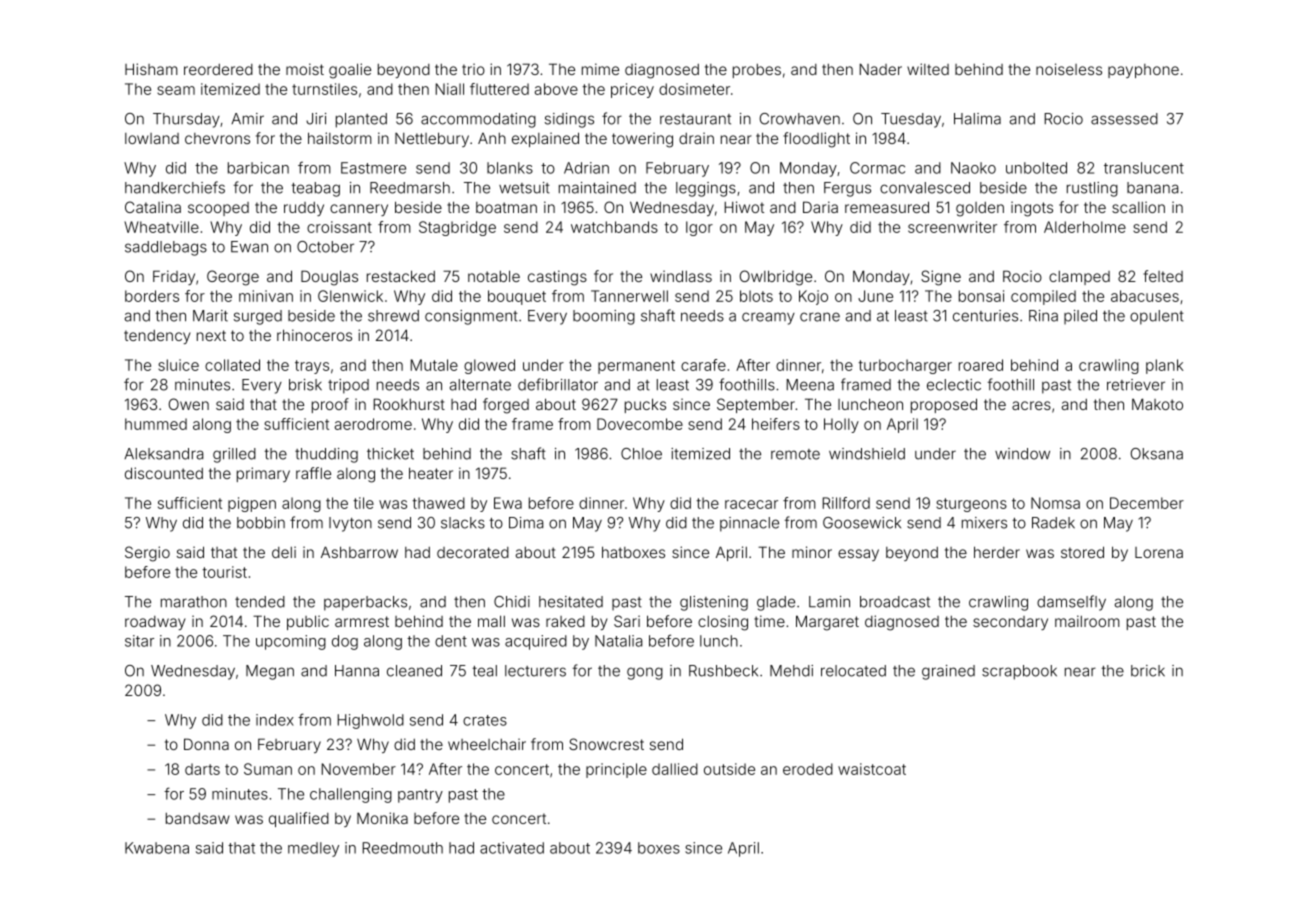 The width and height of the screenshot is (1308, 924). What do you see at coordinates (152, 138) in the screenshot?
I see `lowland` at bounding box center [152, 138].
